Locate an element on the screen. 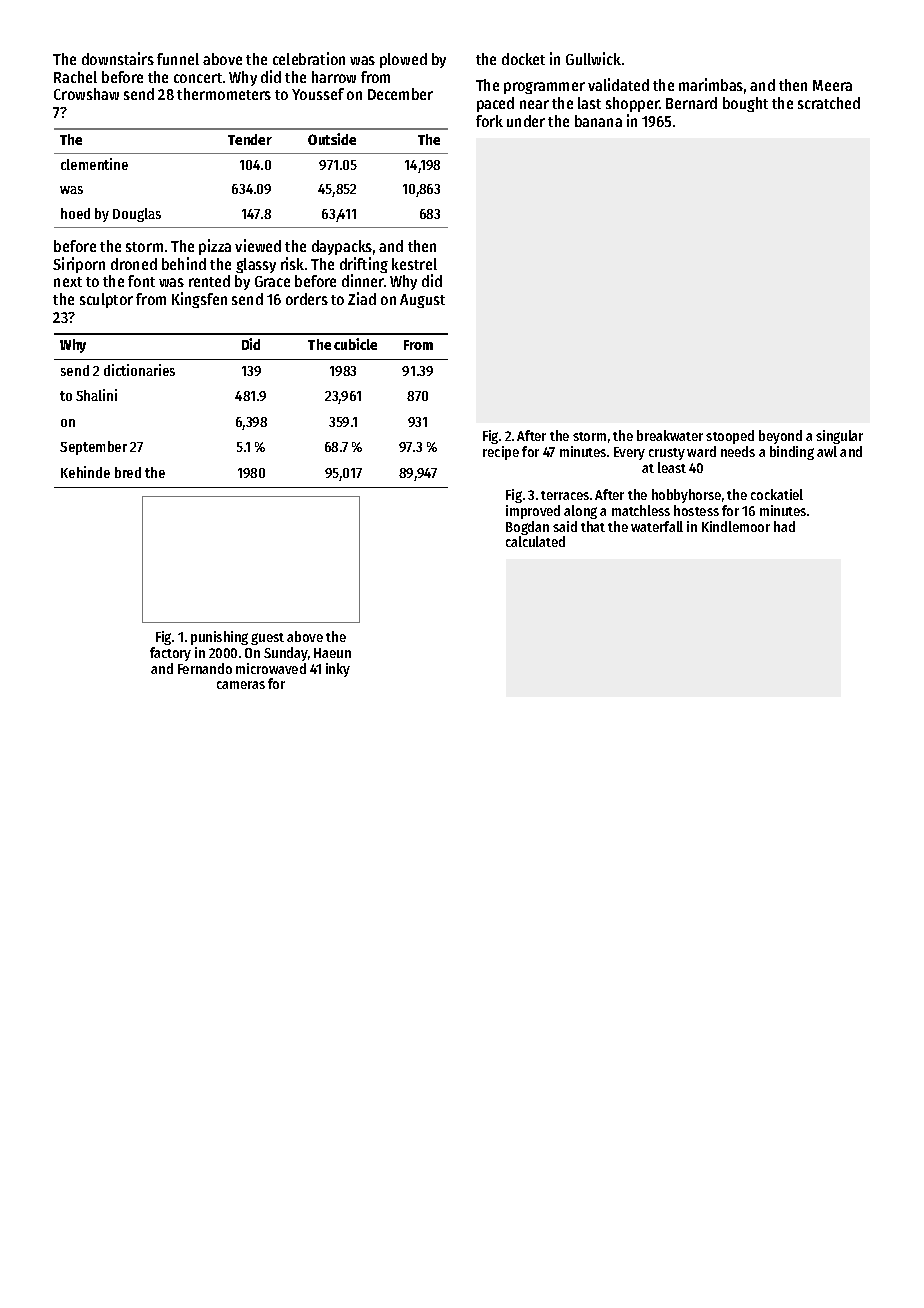 This screenshot has height=1308, width=924. singular is located at coordinates (839, 437).
